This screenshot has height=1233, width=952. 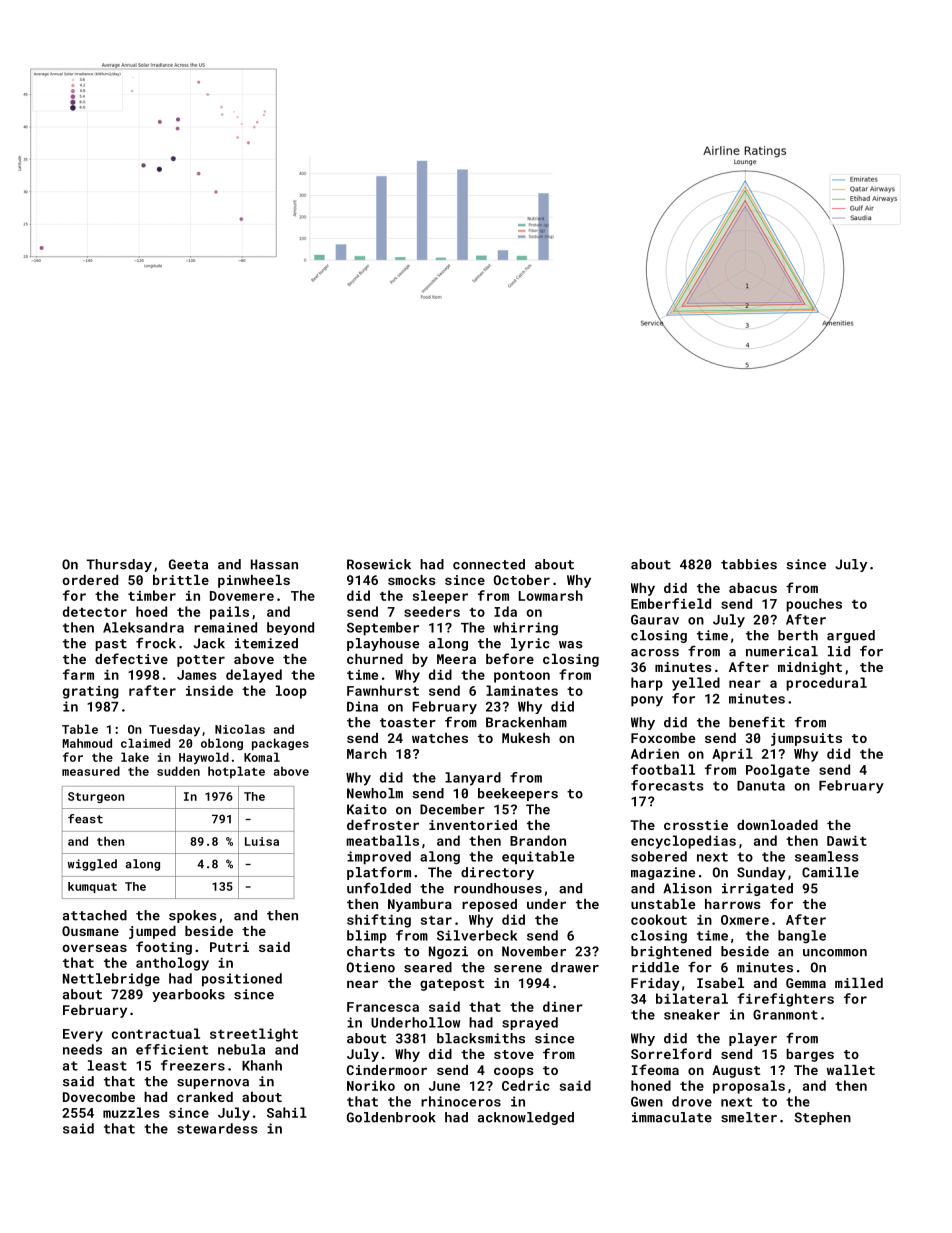 I want to click on player, so click(x=753, y=1039).
